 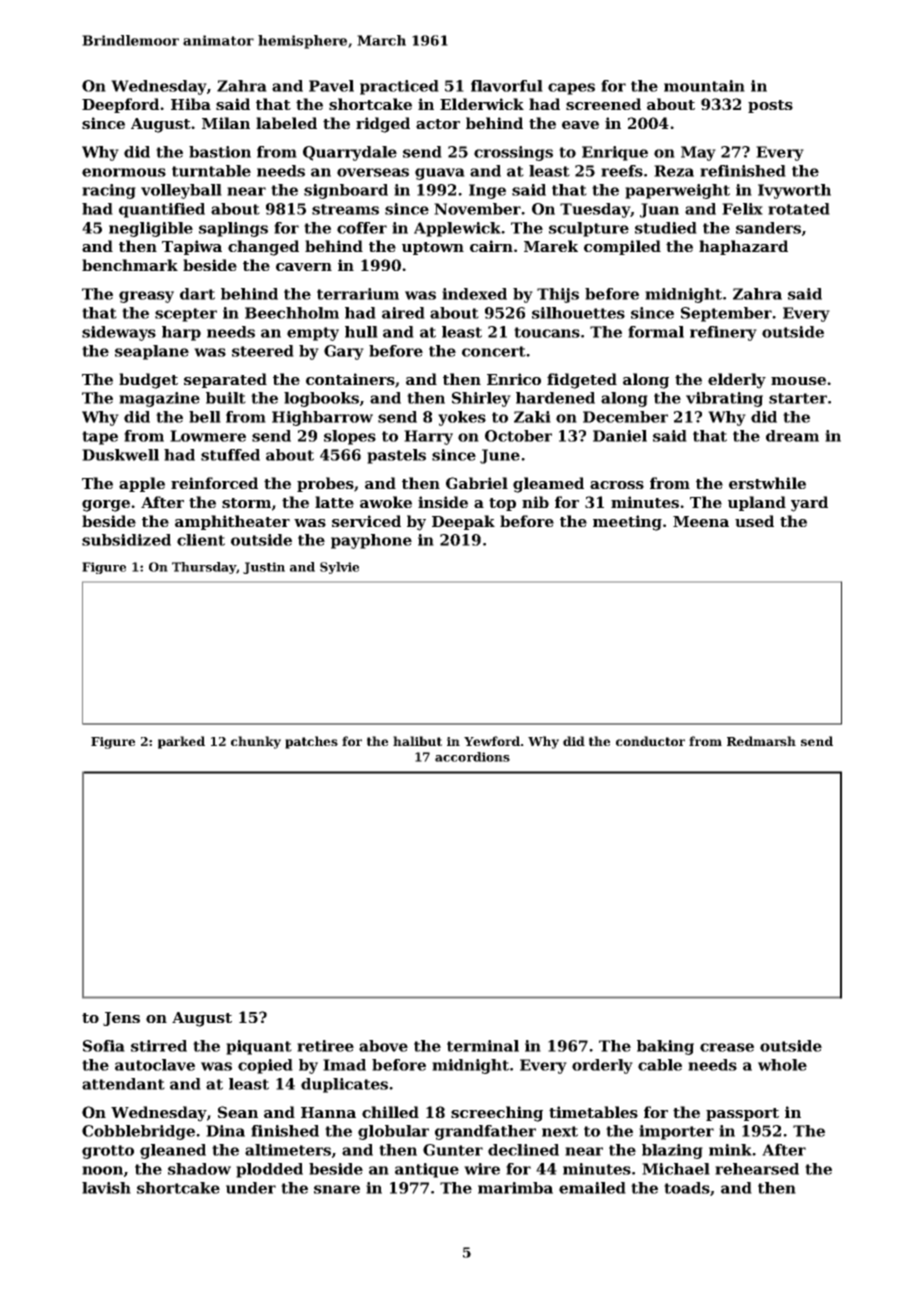 What do you see at coordinates (483, 1046) in the image?
I see `terminal` at bounding box center [483, 1046].
